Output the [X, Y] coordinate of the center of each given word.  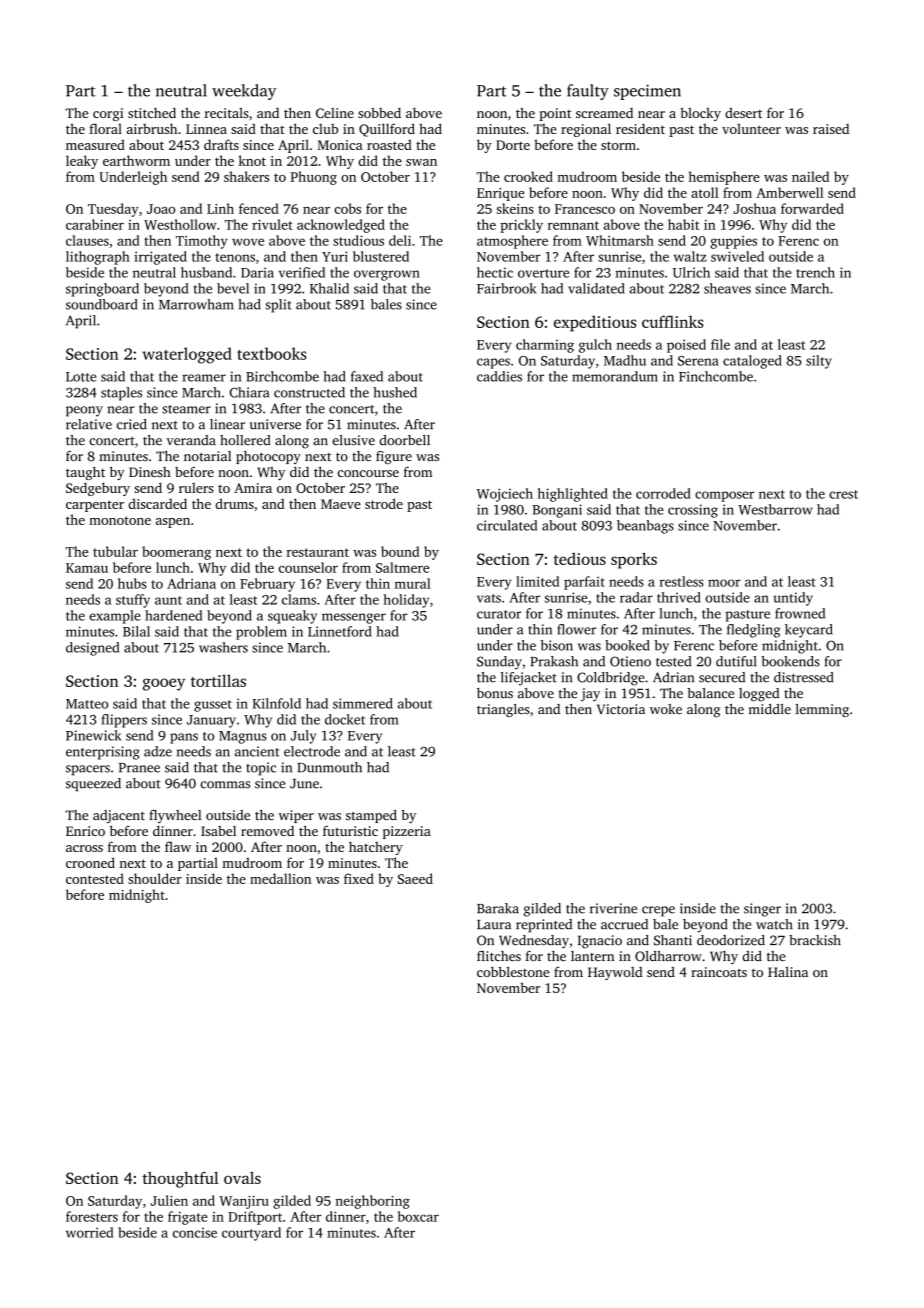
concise [195, 1233]
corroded [663, 493]
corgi [108, 114]
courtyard [251, 1234]
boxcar [418, 1216]
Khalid [329, 288]
